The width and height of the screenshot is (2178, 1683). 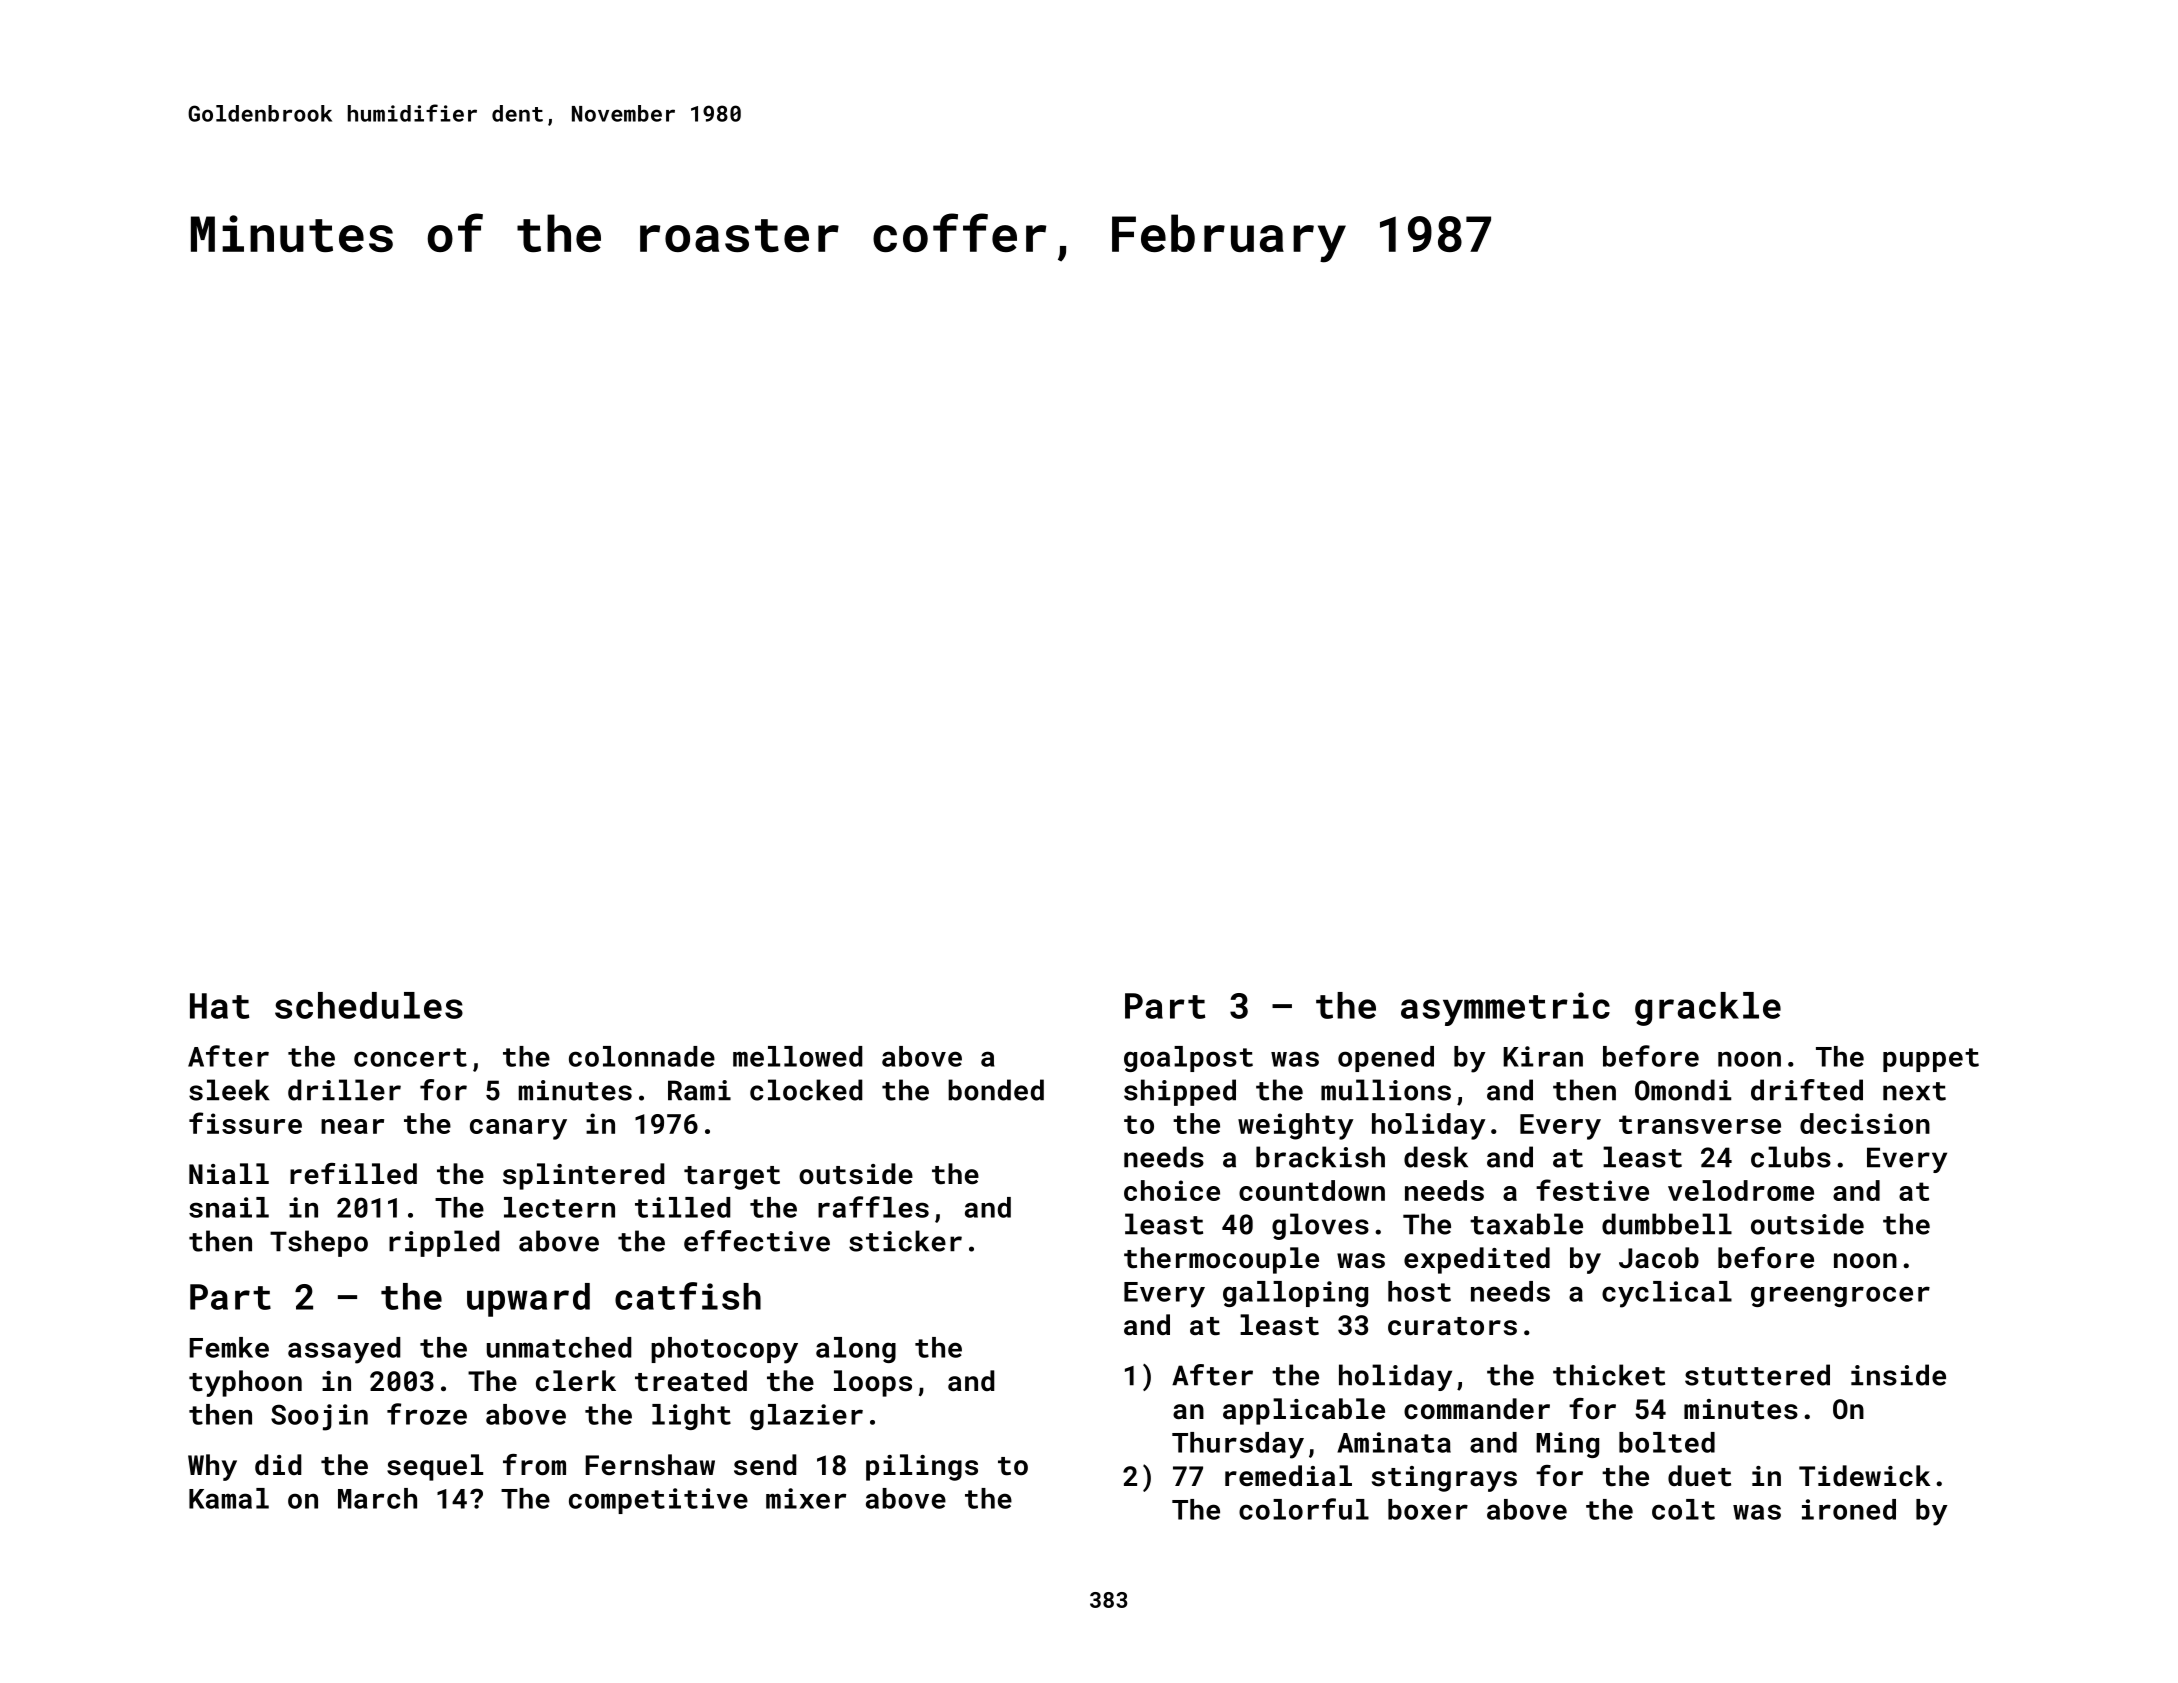 I want to click on along, so click(x=856, y=1350).
